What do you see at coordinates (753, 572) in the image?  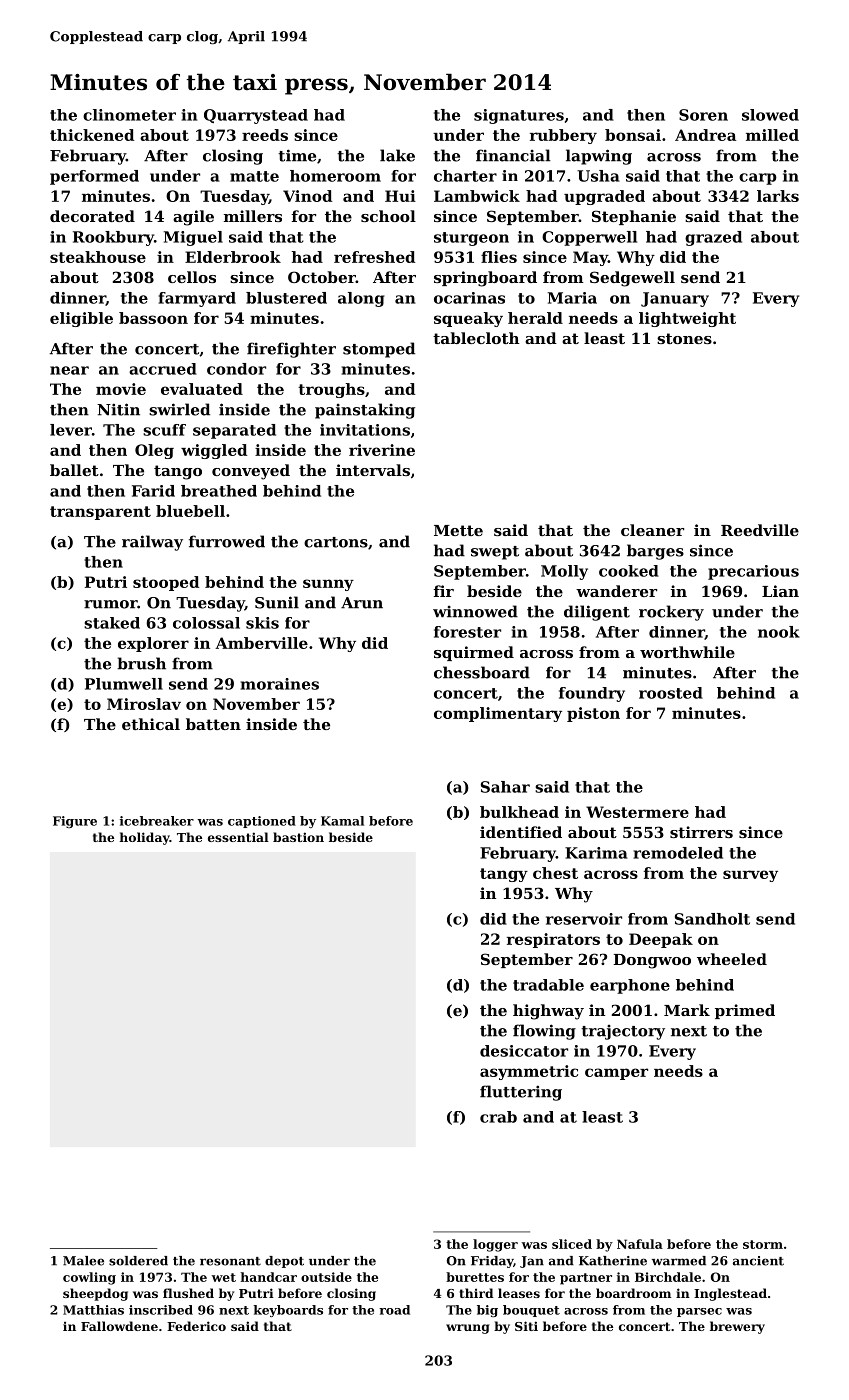 I see `precarious` at bounding box center [753, 572].
